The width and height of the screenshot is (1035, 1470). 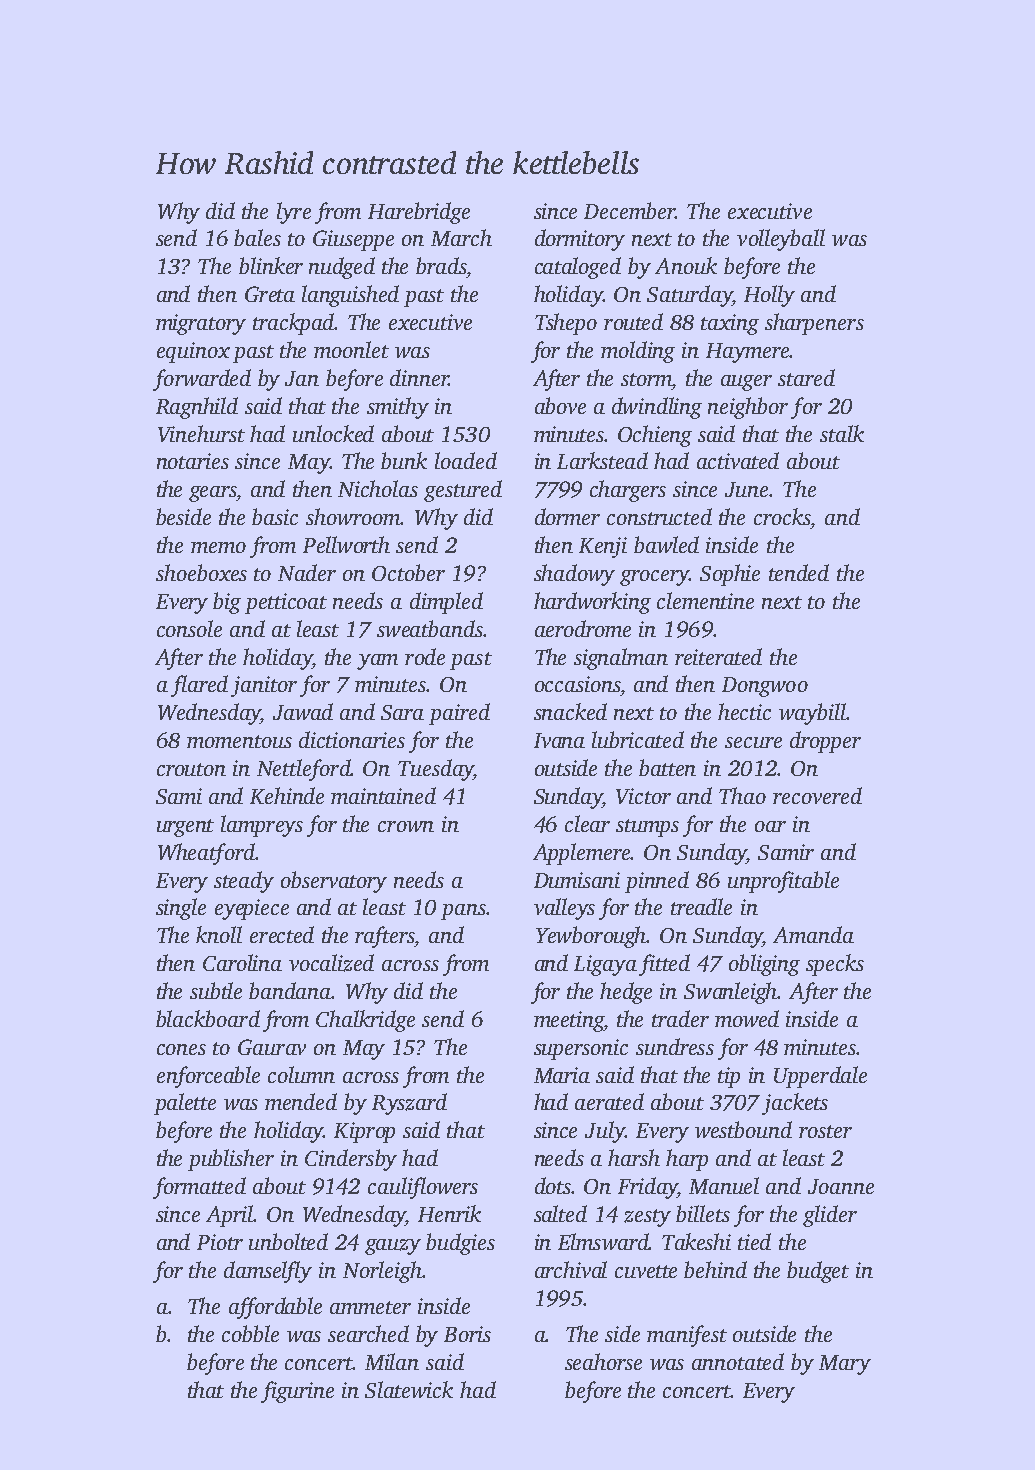 What do you see at coordinates (738, 460) in the screenshot?
I see `activated` at bounding box center [738, 460].
